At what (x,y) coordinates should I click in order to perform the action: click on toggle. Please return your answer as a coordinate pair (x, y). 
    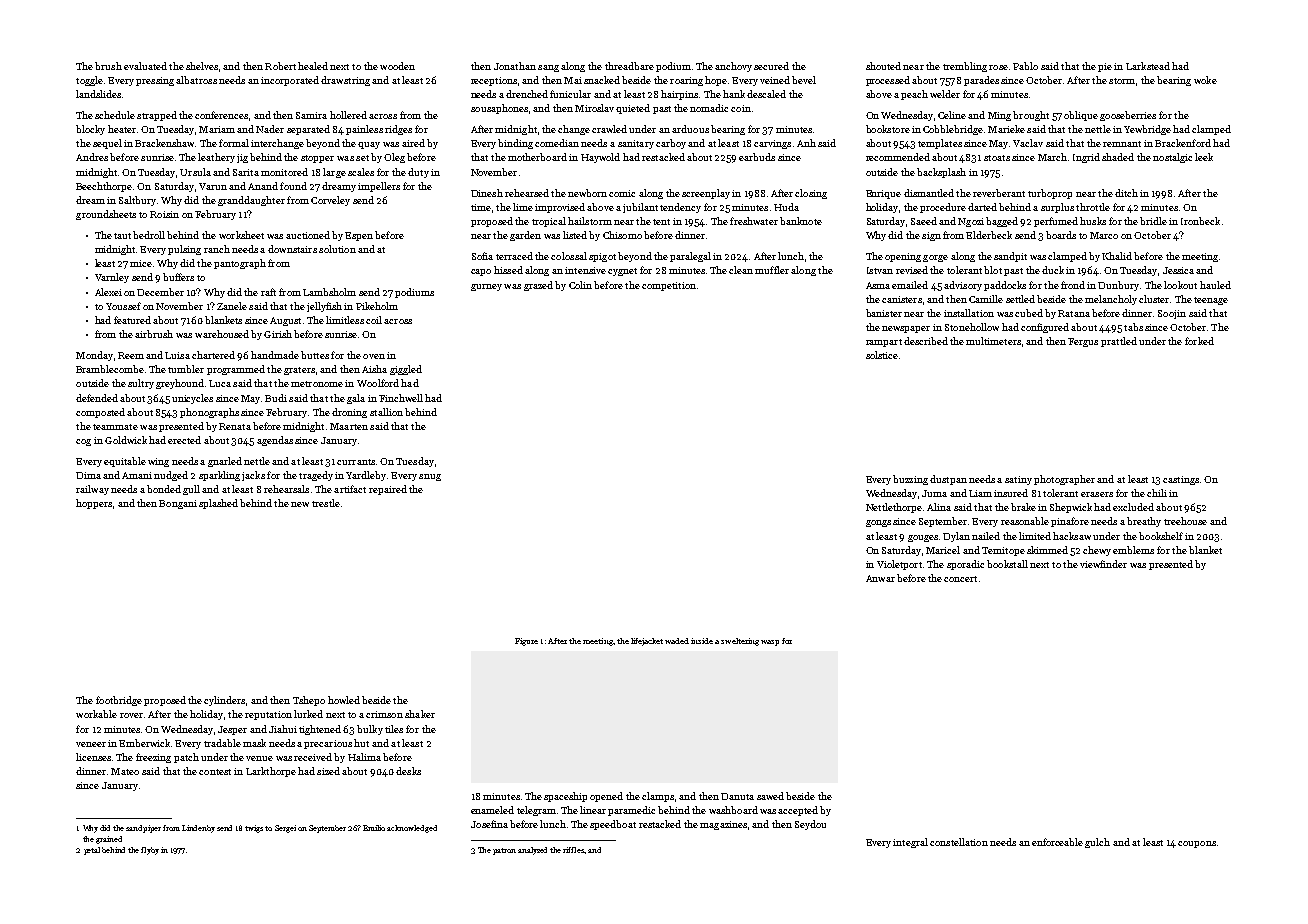
    Looking at the image, I should click on (89, 81).
